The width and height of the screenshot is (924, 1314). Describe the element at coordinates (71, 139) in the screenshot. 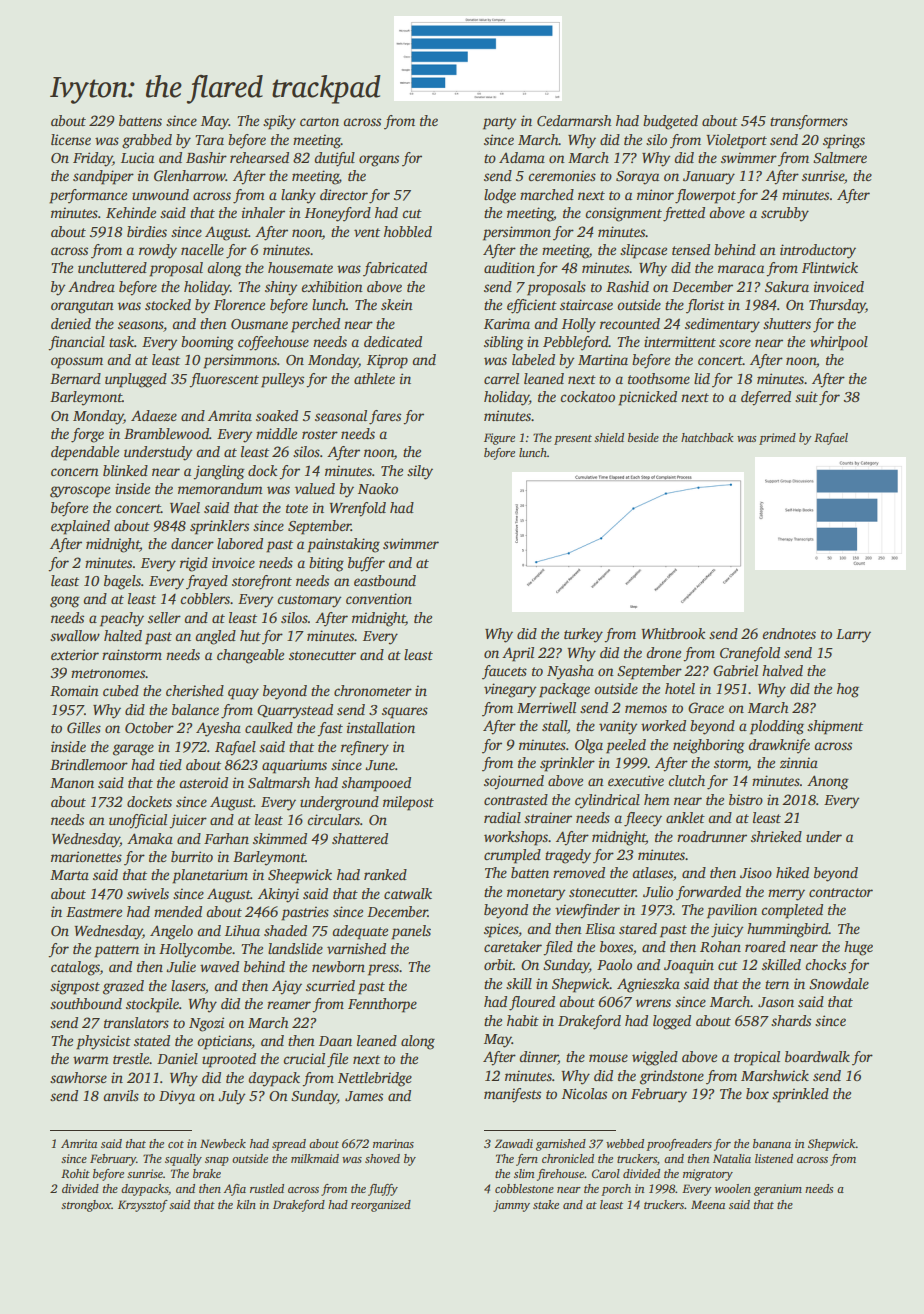

I see `license` at that location.
